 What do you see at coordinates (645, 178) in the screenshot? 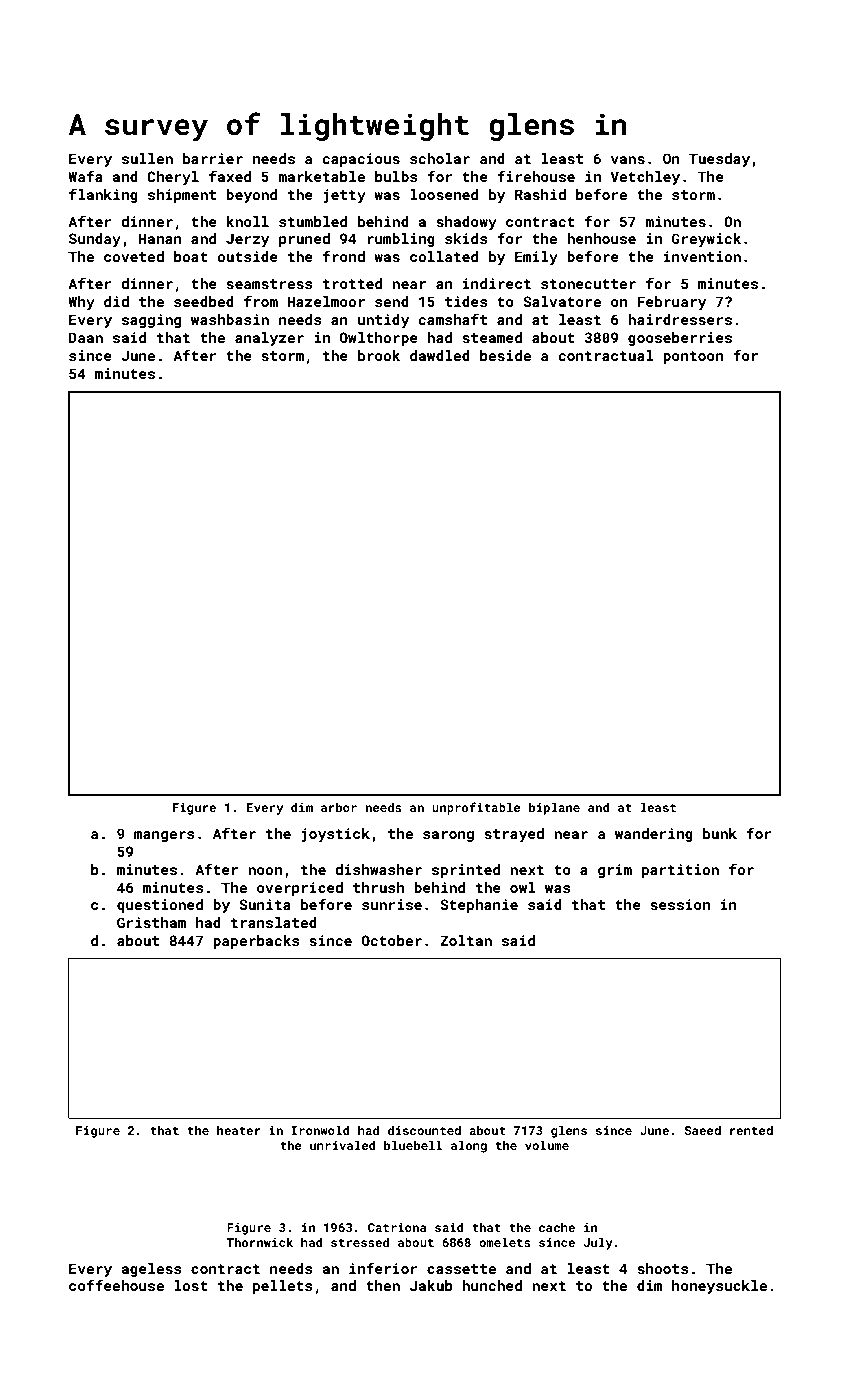
I see `Vetchley` at bounding box center [645, 178].
